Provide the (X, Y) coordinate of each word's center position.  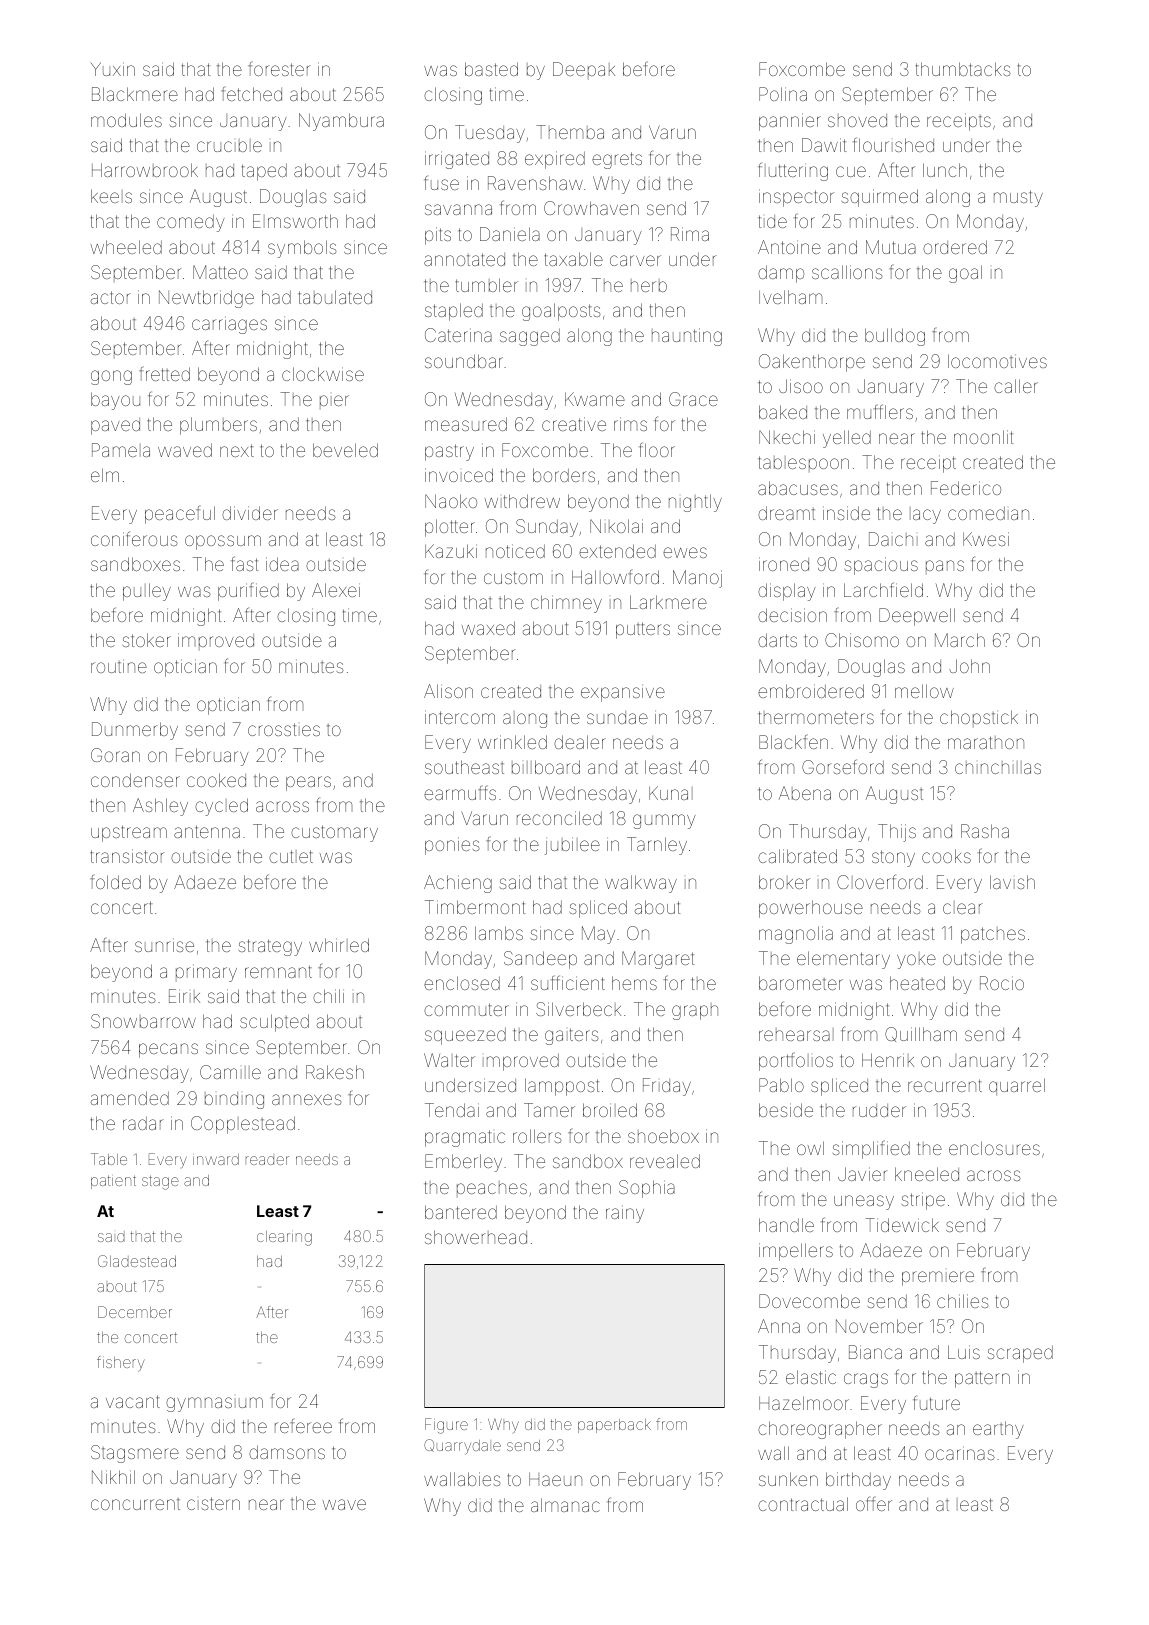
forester (279, 69)
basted (491, 69)
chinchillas (998, 767)
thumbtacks (963, 69)
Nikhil (113, 1477)
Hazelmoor (804, 1403)
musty (1018, 198)
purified (248, 592)
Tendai (452, 1110)
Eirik (184, 996)
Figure (446, 1426)
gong (111, 377)
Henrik (888, 1060)
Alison (448, 691)
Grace (693, 399)
